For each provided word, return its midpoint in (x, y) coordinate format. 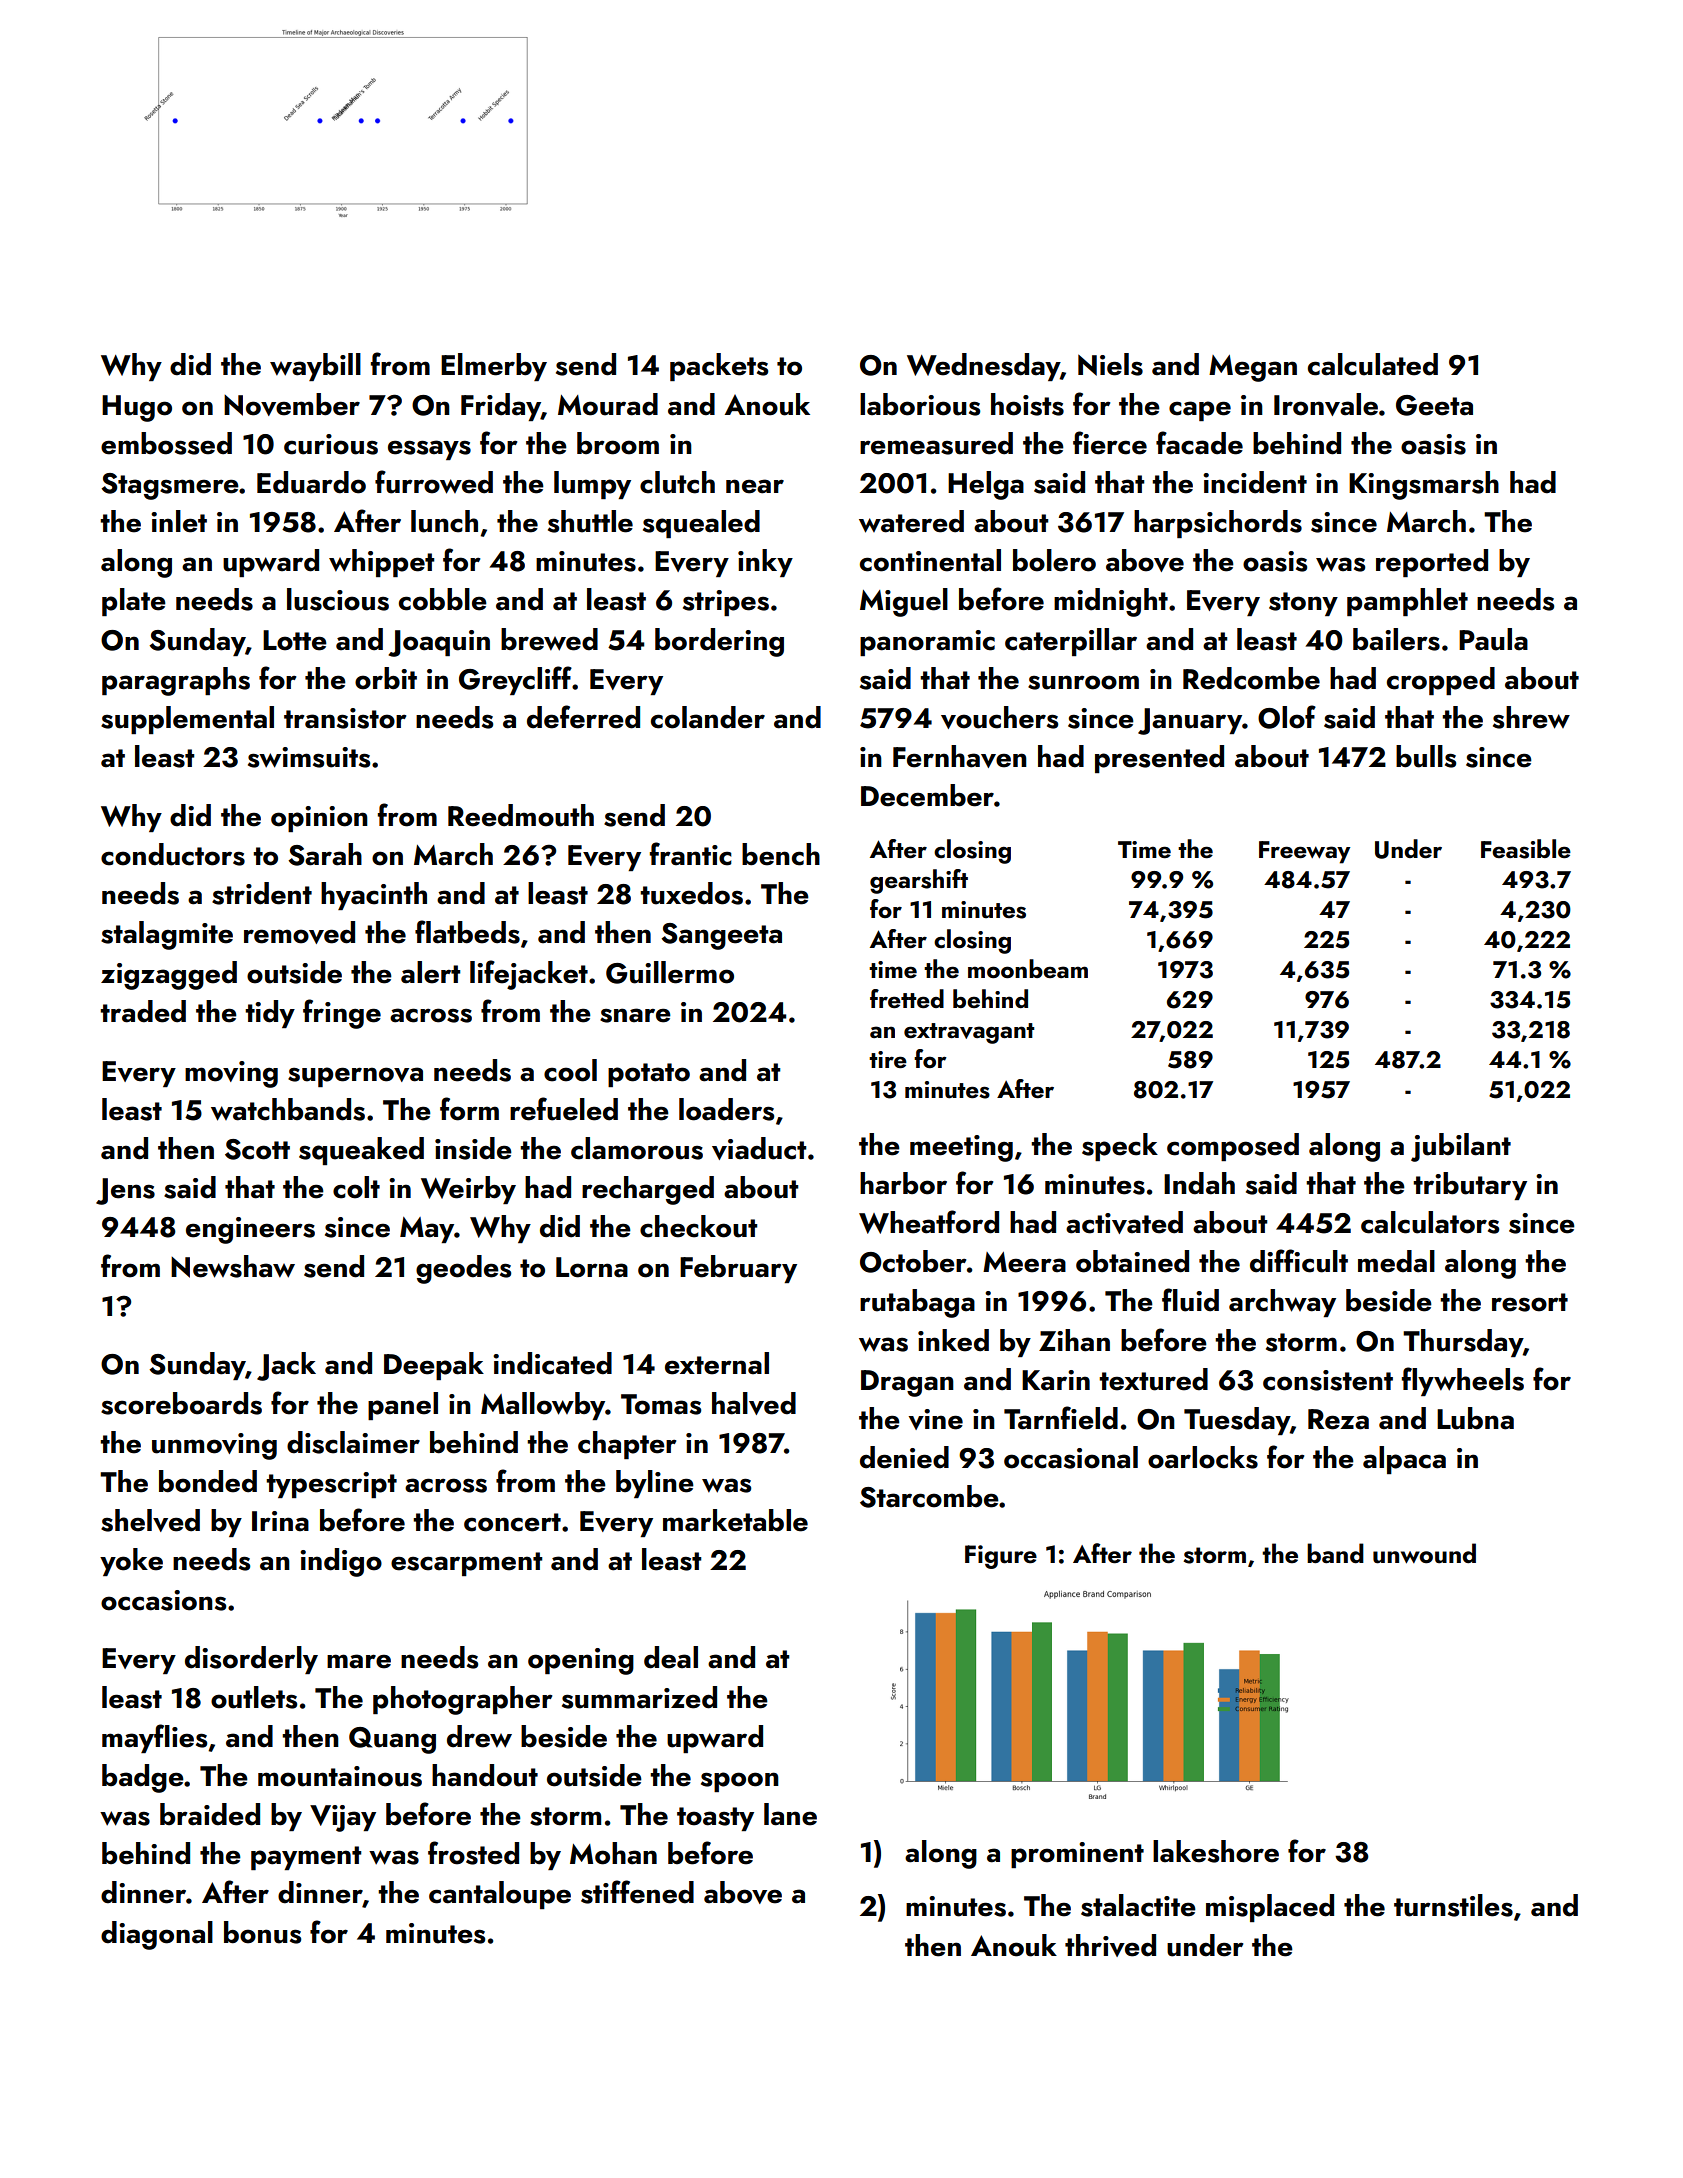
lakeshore (1216, 1851)
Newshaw (233, 1266)
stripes (726, 603)
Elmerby (494, 367)
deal (671, 1657)
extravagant (969, 1033)
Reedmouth (521, 815)
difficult (1299, 1261)
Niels (1110, 364)
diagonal (157, 1935)
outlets (254, 1697)
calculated (1373, 364)
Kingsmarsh (1424, 485)
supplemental (187, 720)
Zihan (1074, 1340)
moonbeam (1028, 968)
